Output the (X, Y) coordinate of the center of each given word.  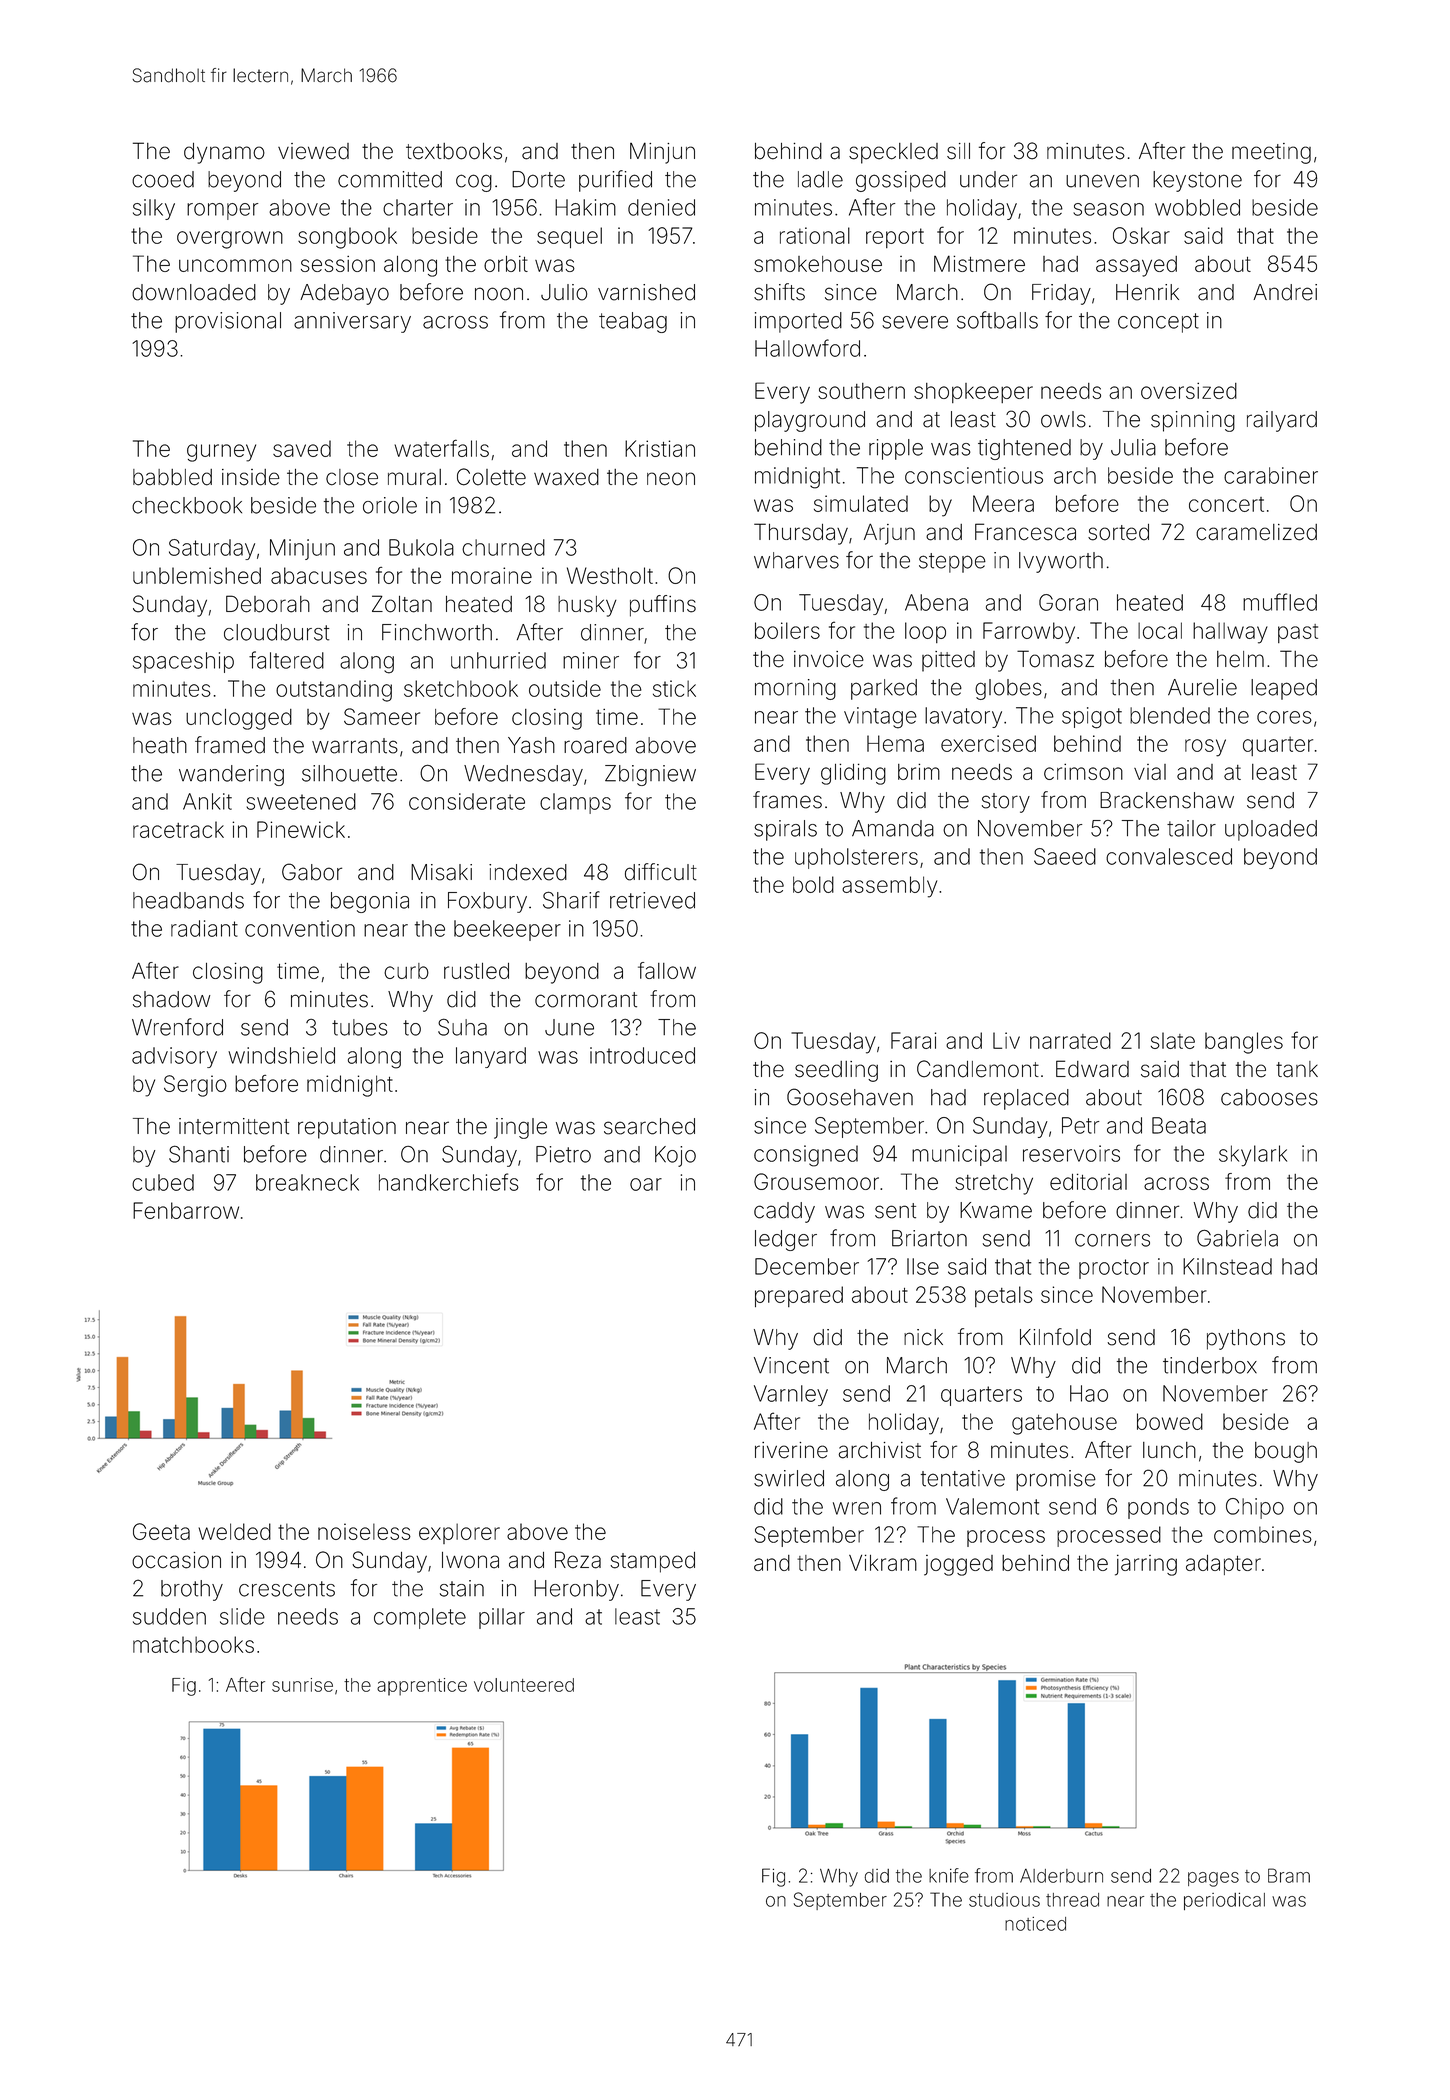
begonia (370, 902)
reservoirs (1071, 1153)
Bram (1289, 1875)
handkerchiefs (449, 1182)
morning (795, 689)
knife (949, 1875)
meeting (1271, 153)
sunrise (302, 1685)
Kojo (675, 1156)
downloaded (194, 292)
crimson (1083, 771)
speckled (893, 153)
